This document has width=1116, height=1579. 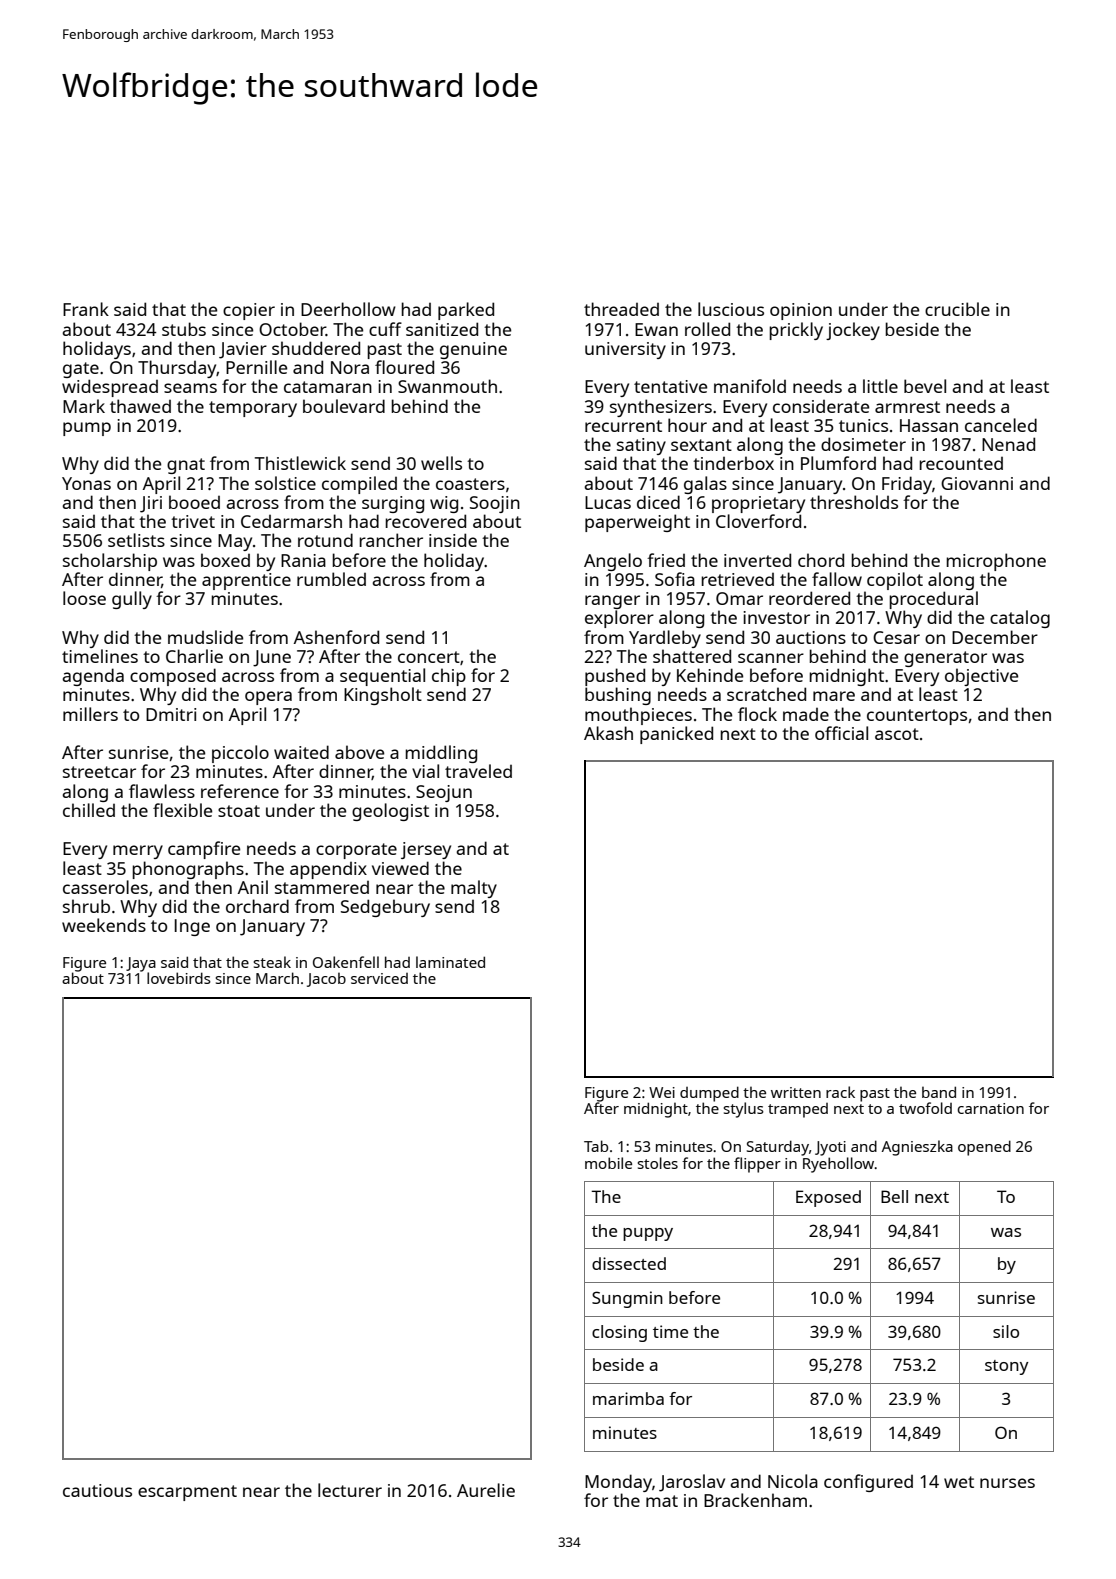 What do you see at coordinates (619, 1333) in the document?
I see `closing` at bounding box center [619, 1333].
